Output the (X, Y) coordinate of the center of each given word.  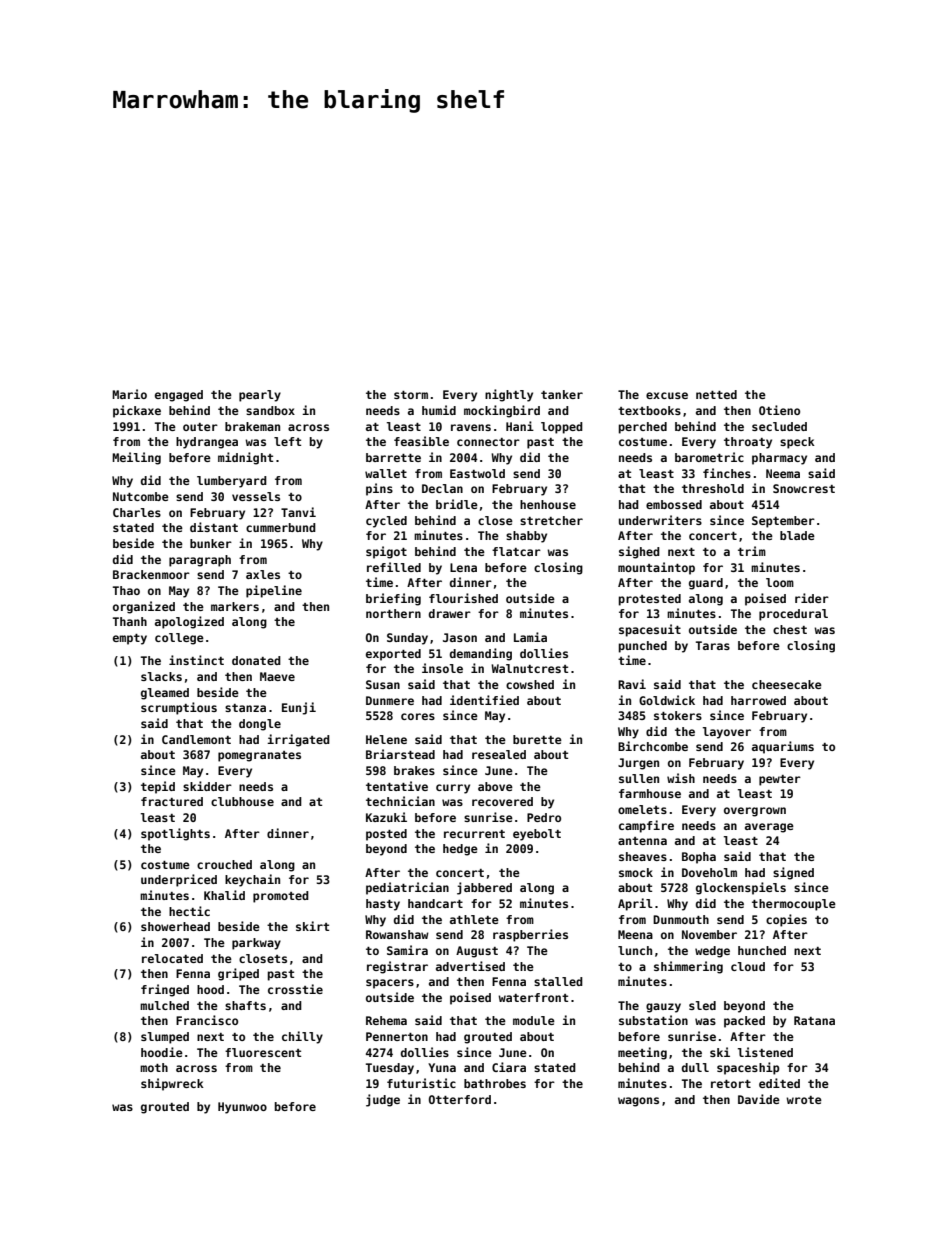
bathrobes (495, 1083)
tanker (562, 394)
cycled (386, 522)
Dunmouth (681, 919)
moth (154, 1067)
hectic (189, 911)
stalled (558, 981)
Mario (129, 394)
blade (797, 535)
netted (716, 394)
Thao (126, 590)
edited (779, 1083)
